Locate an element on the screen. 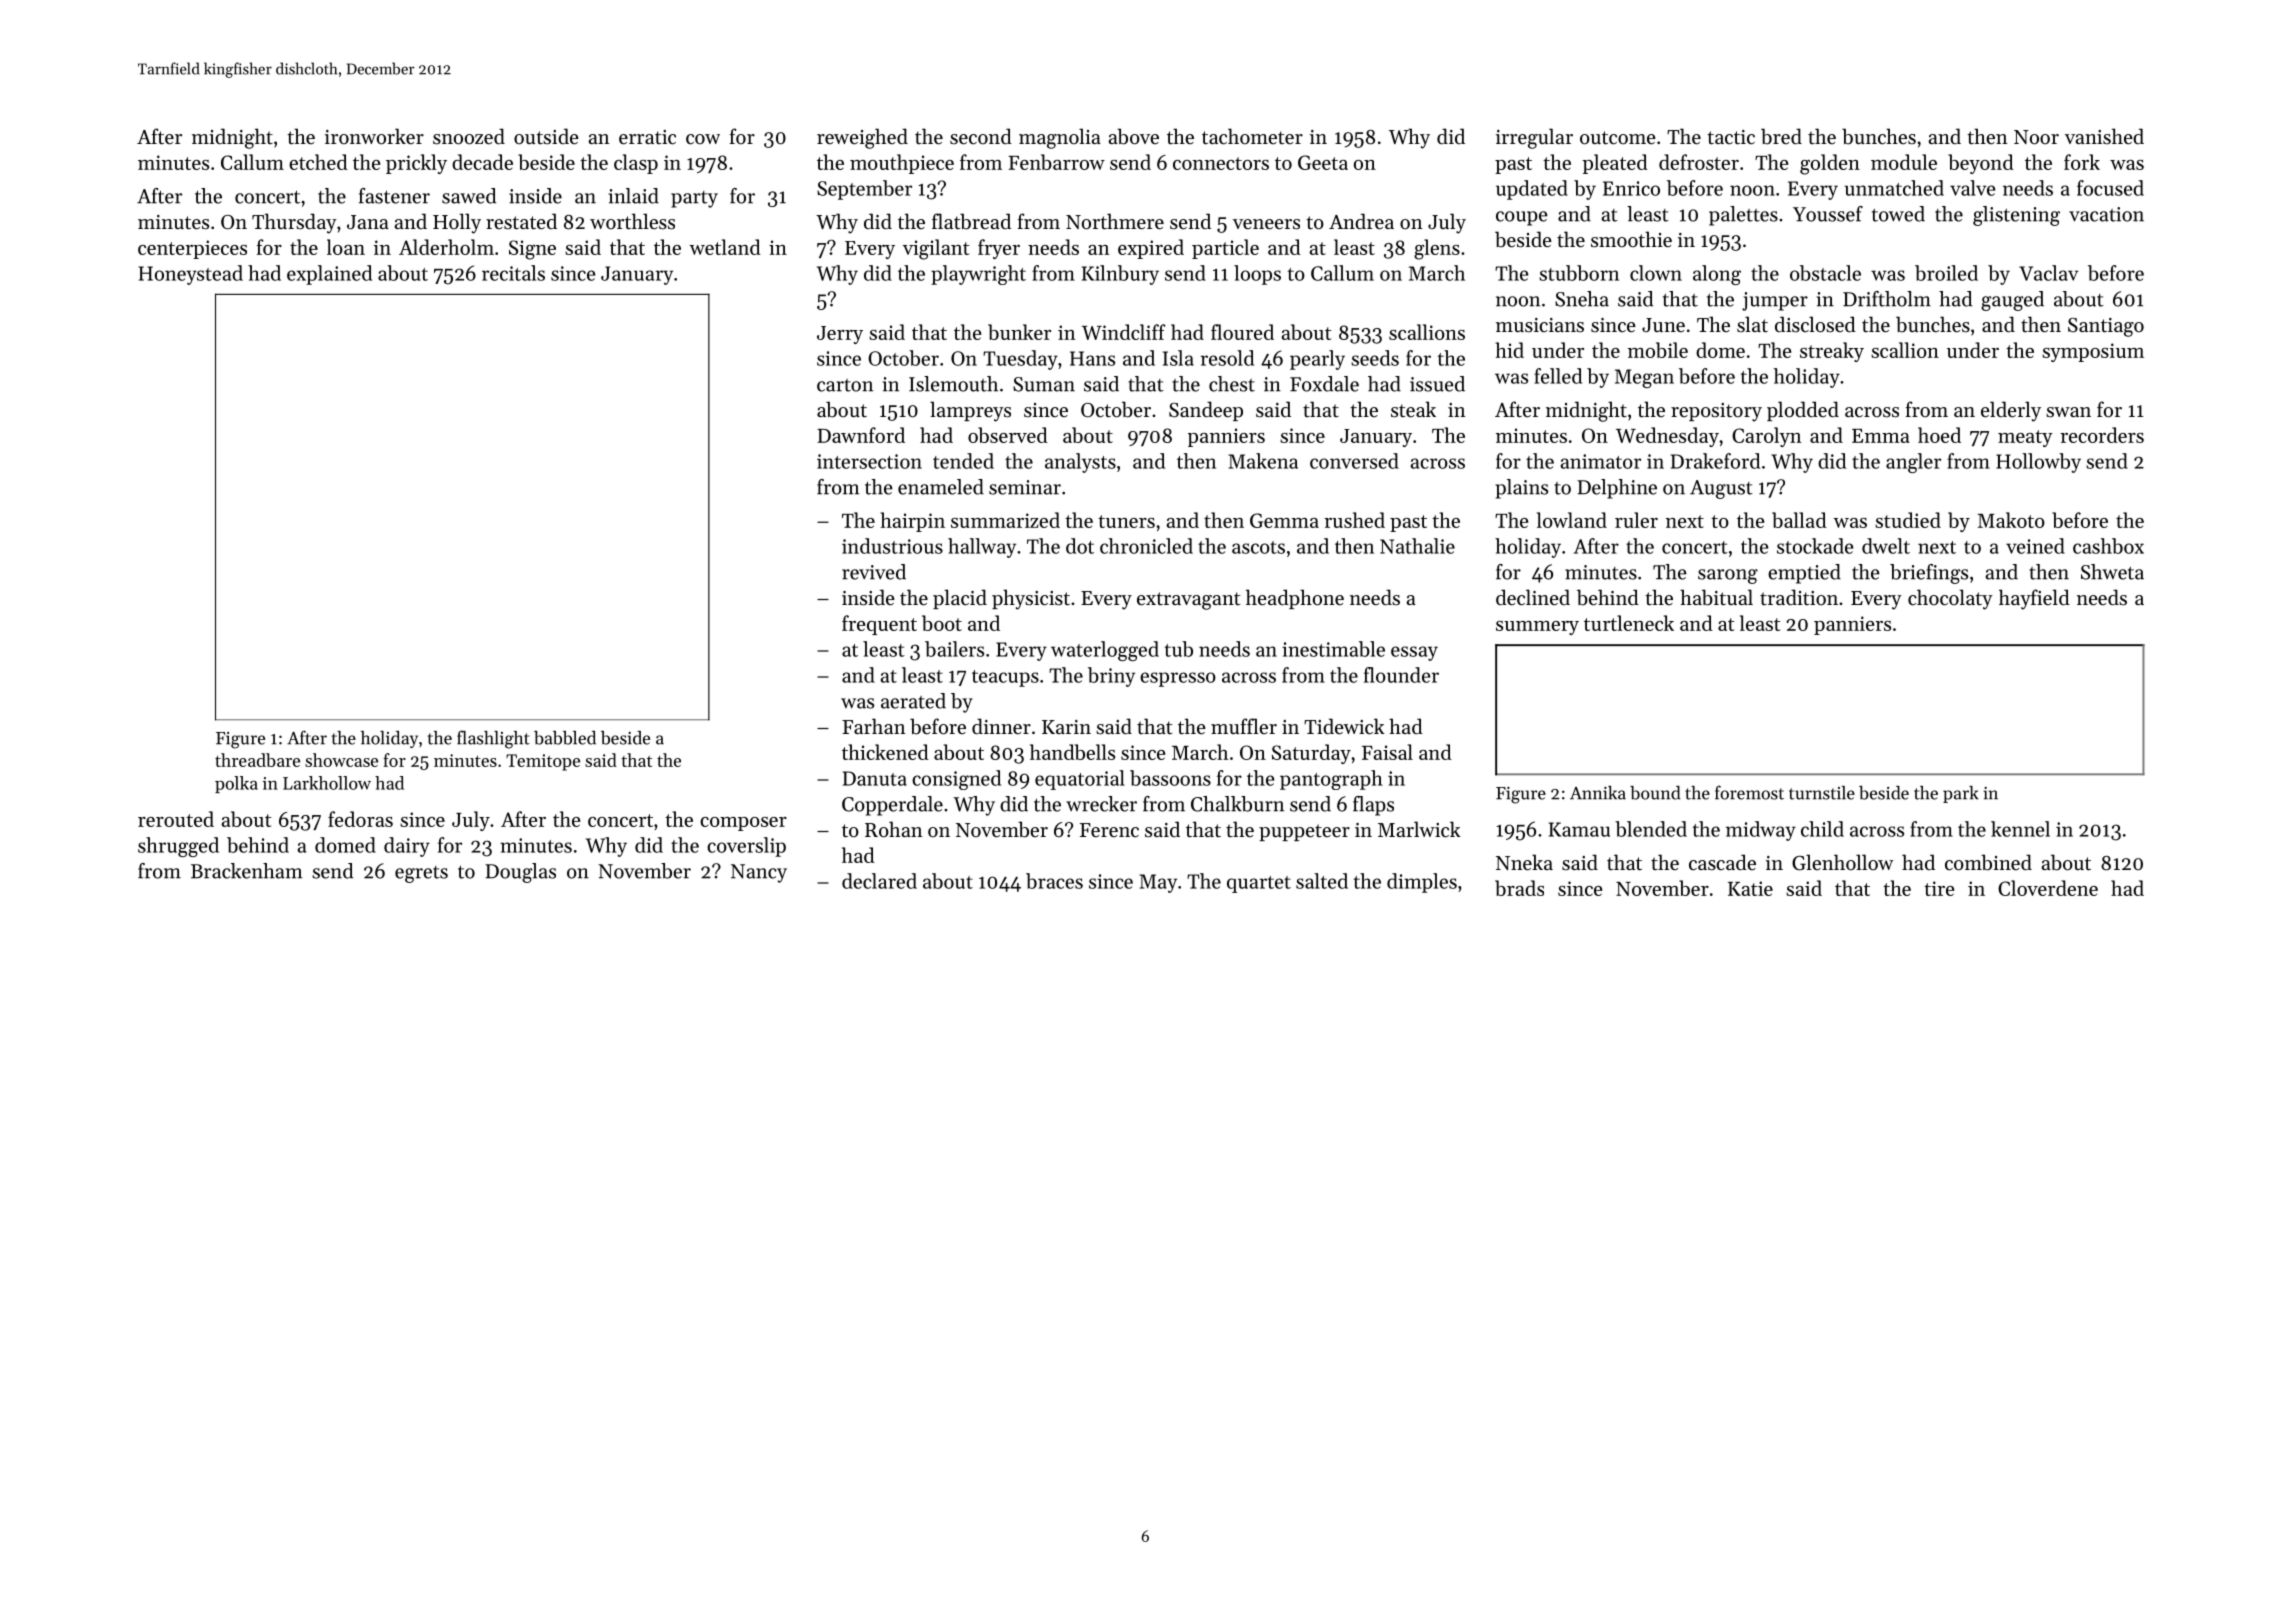 Image resolution: width=2282 pixels, height=1614 pixels. unmatched is located at coordinates (1894, 188).
